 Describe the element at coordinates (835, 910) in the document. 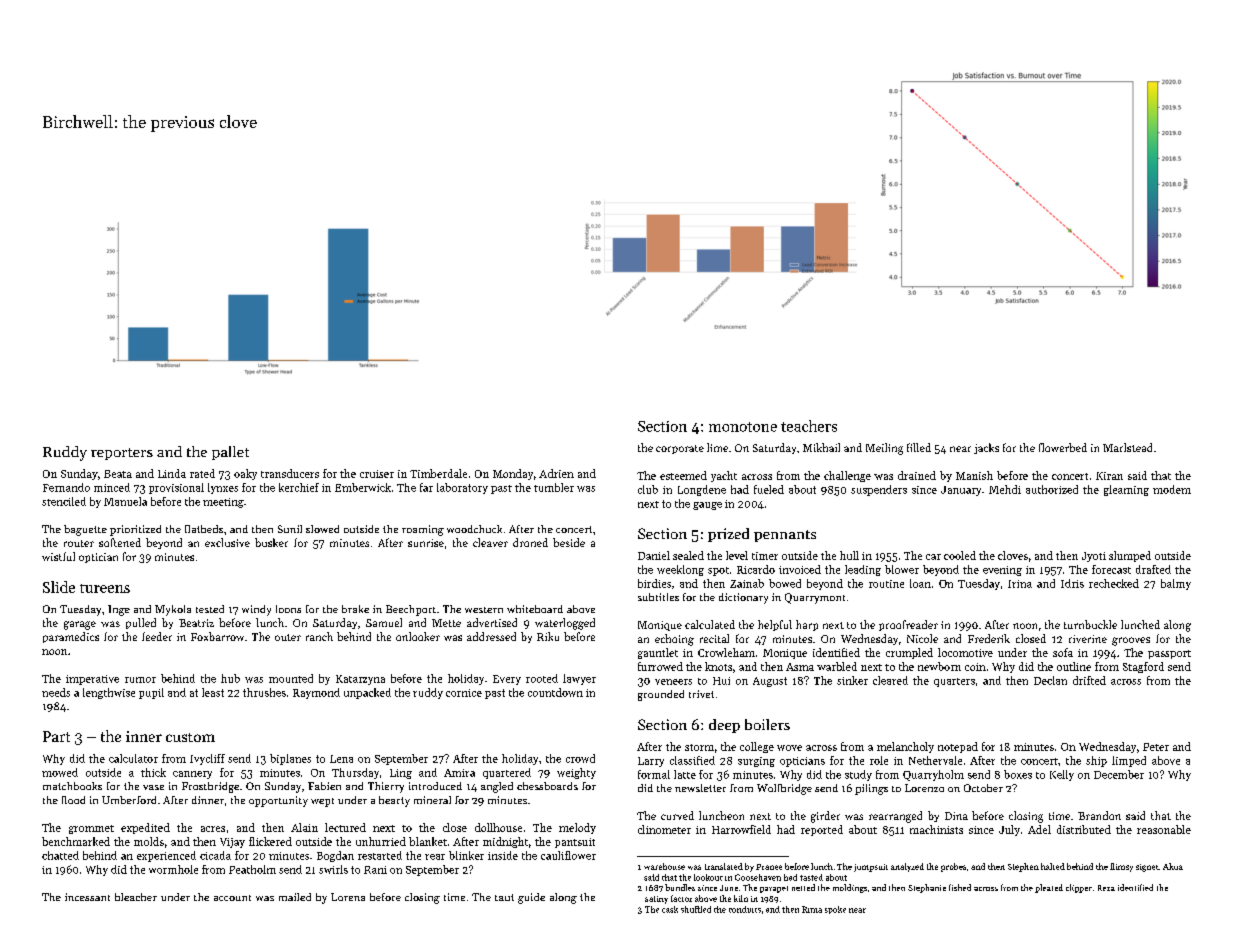

I see `spoke` at that location.
